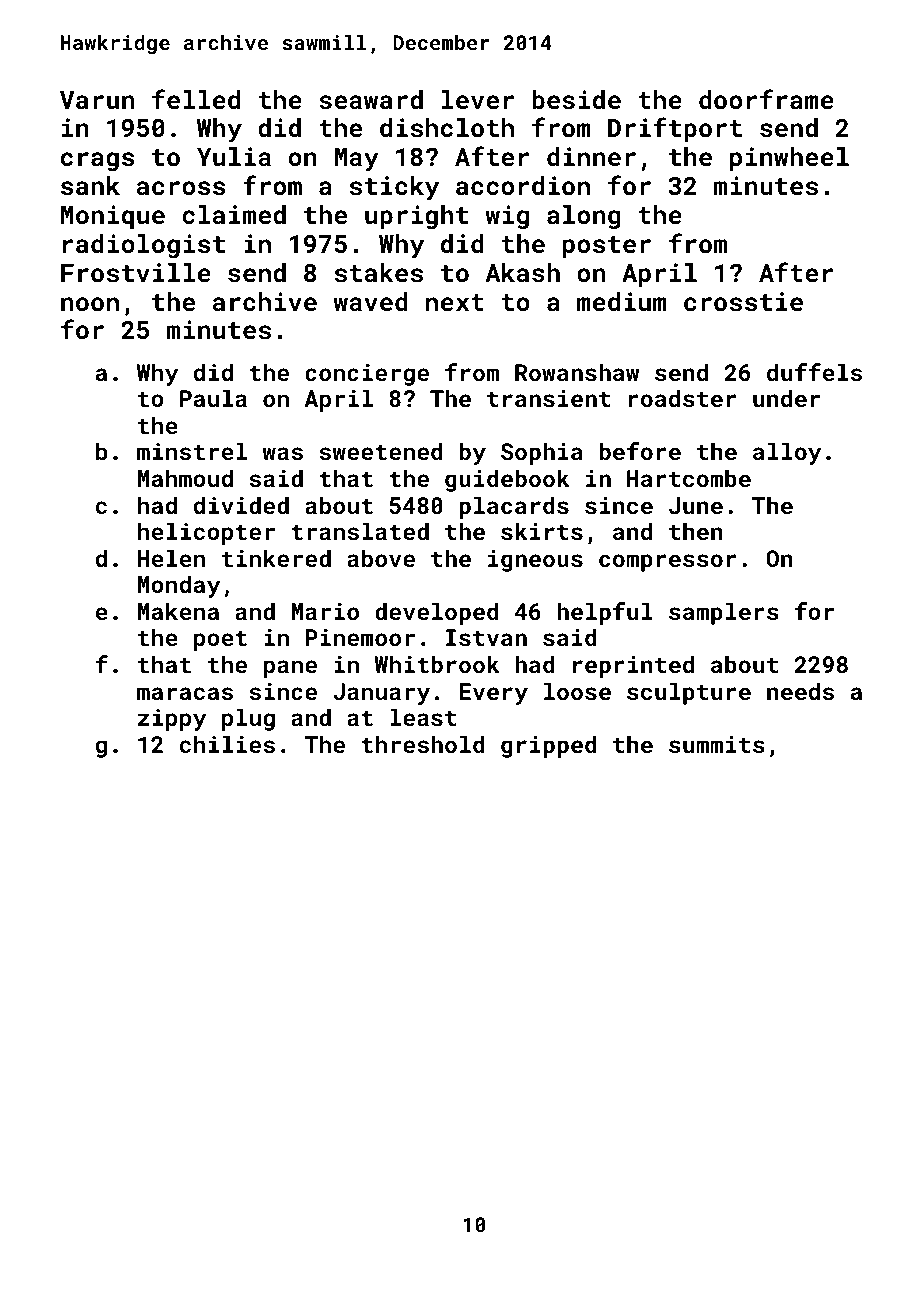 The image size is (924, 1311). I want to click on Helen, so click(171, 558).
